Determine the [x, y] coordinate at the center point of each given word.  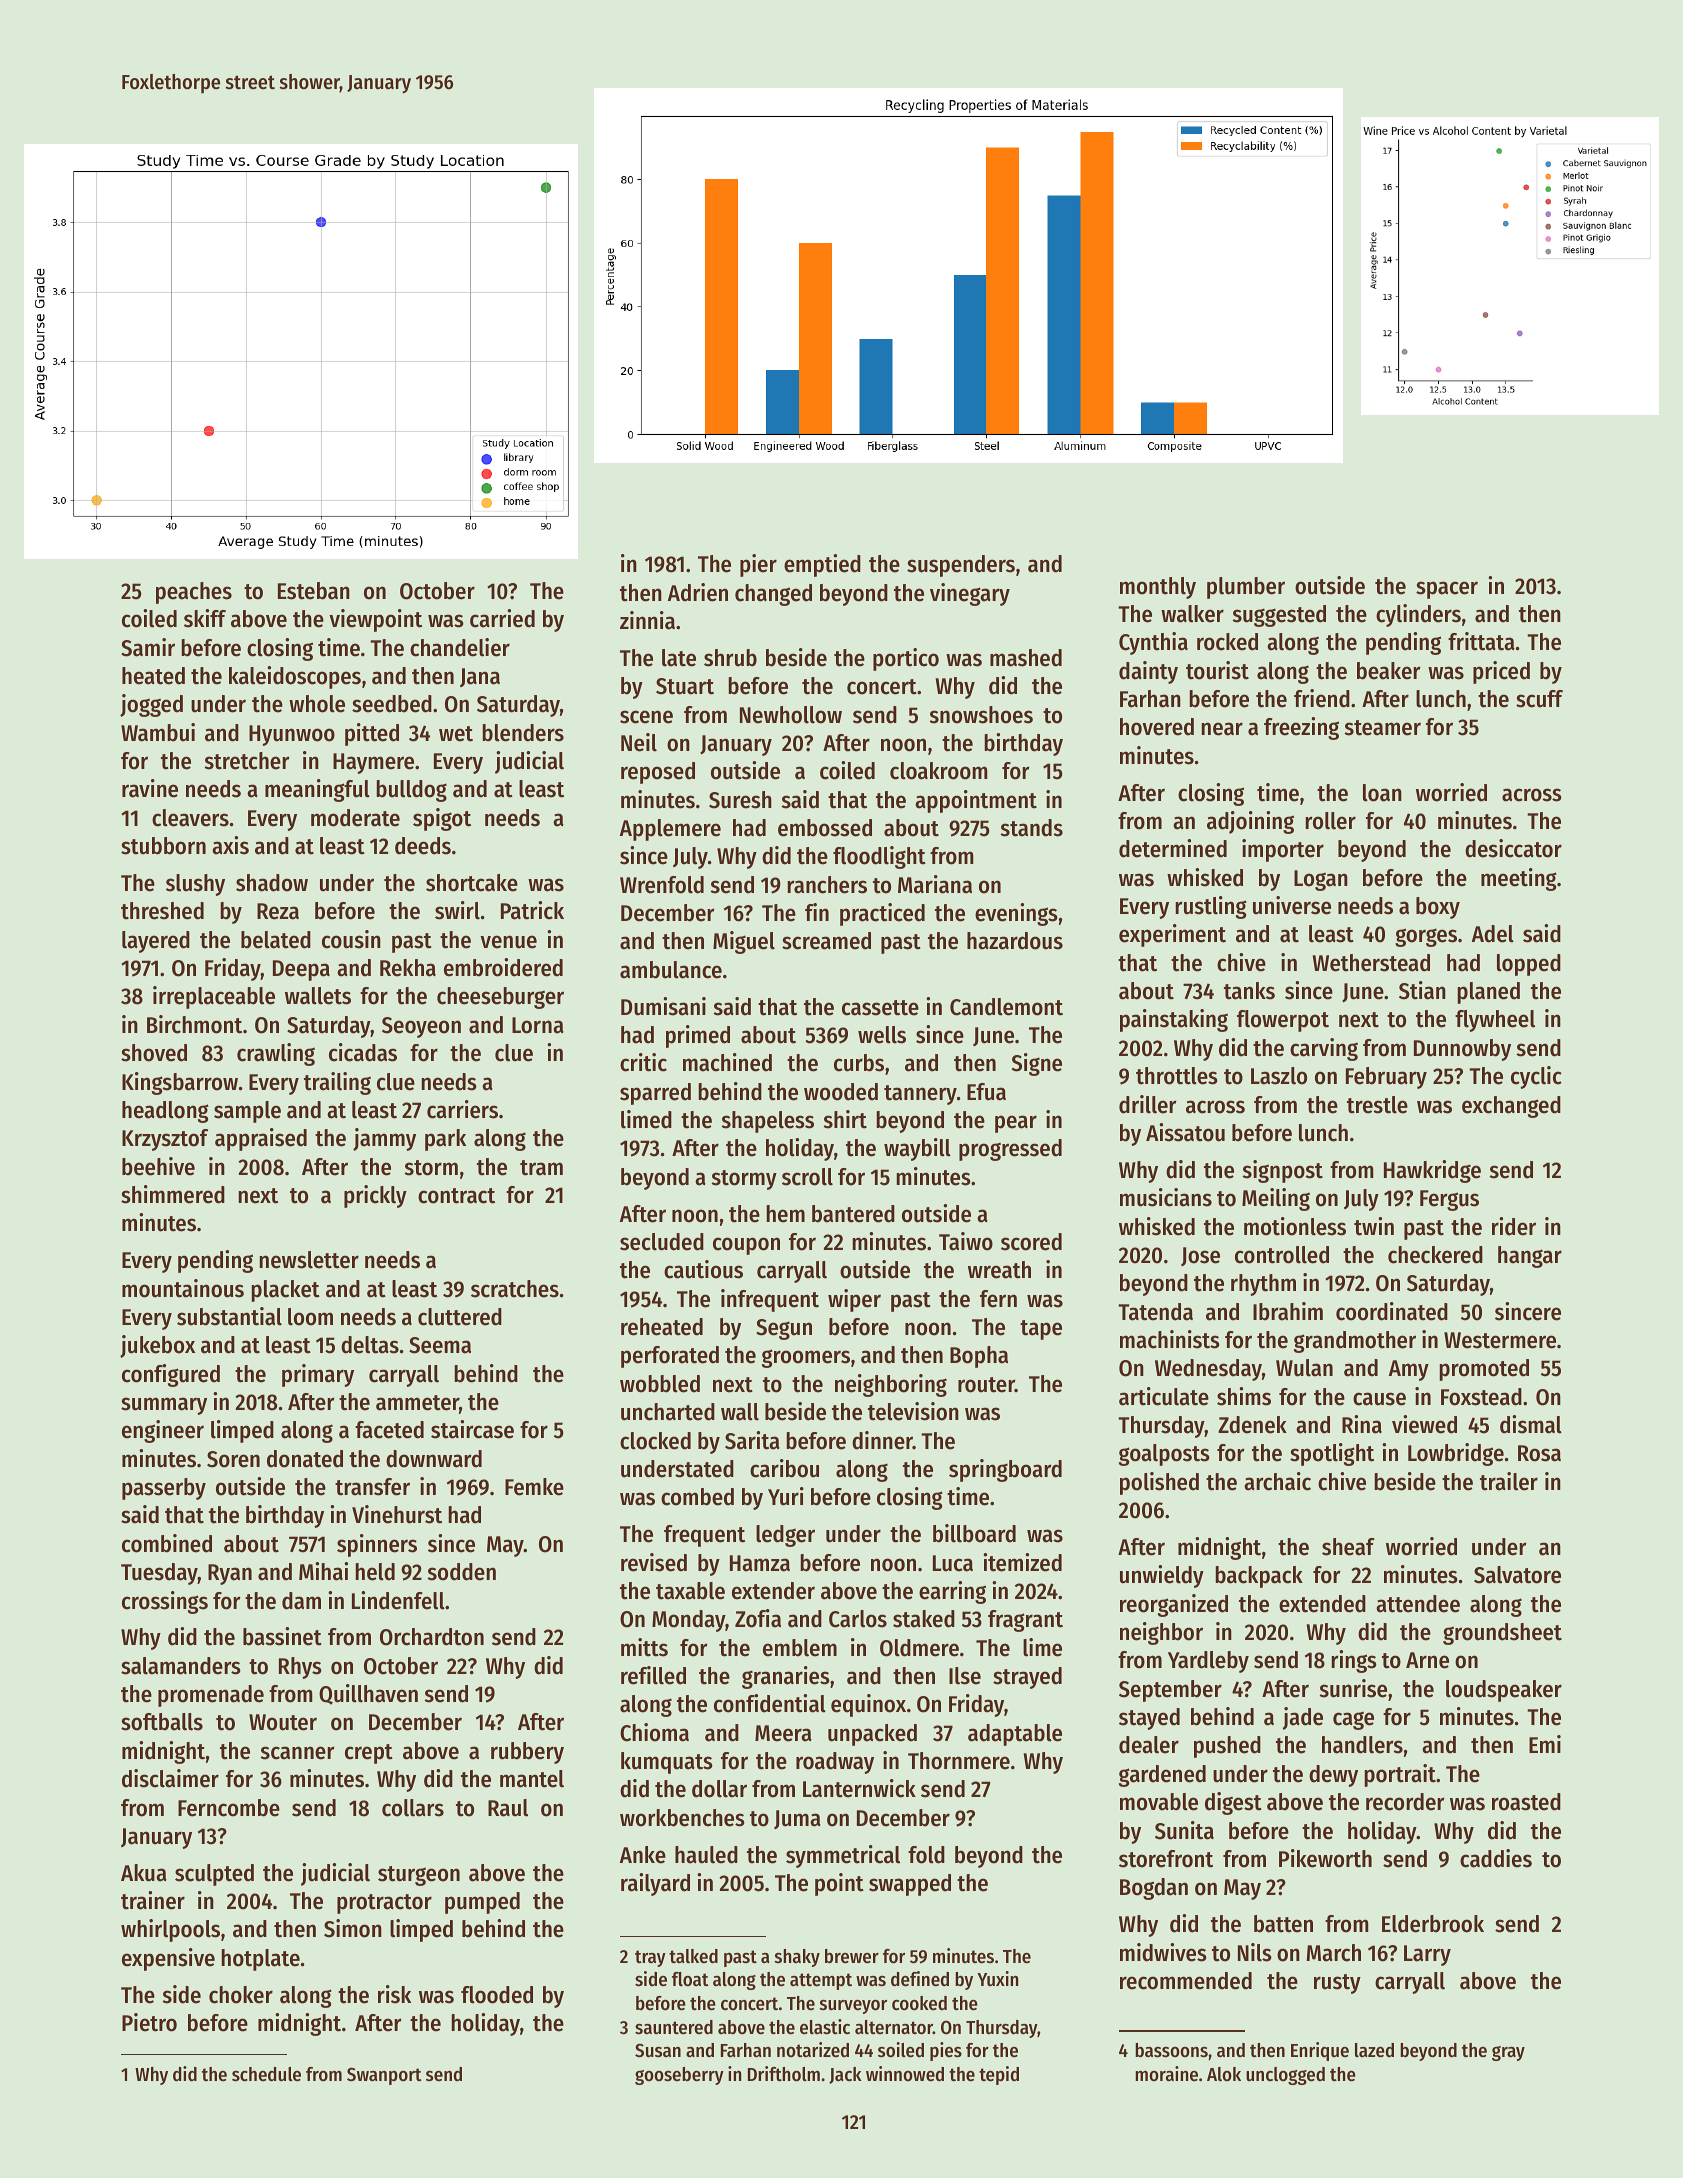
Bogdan [1154, 1889]
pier [758, 565]
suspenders [961, 566]
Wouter [283, 1722]
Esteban [314, 591]
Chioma [654, 1732]
